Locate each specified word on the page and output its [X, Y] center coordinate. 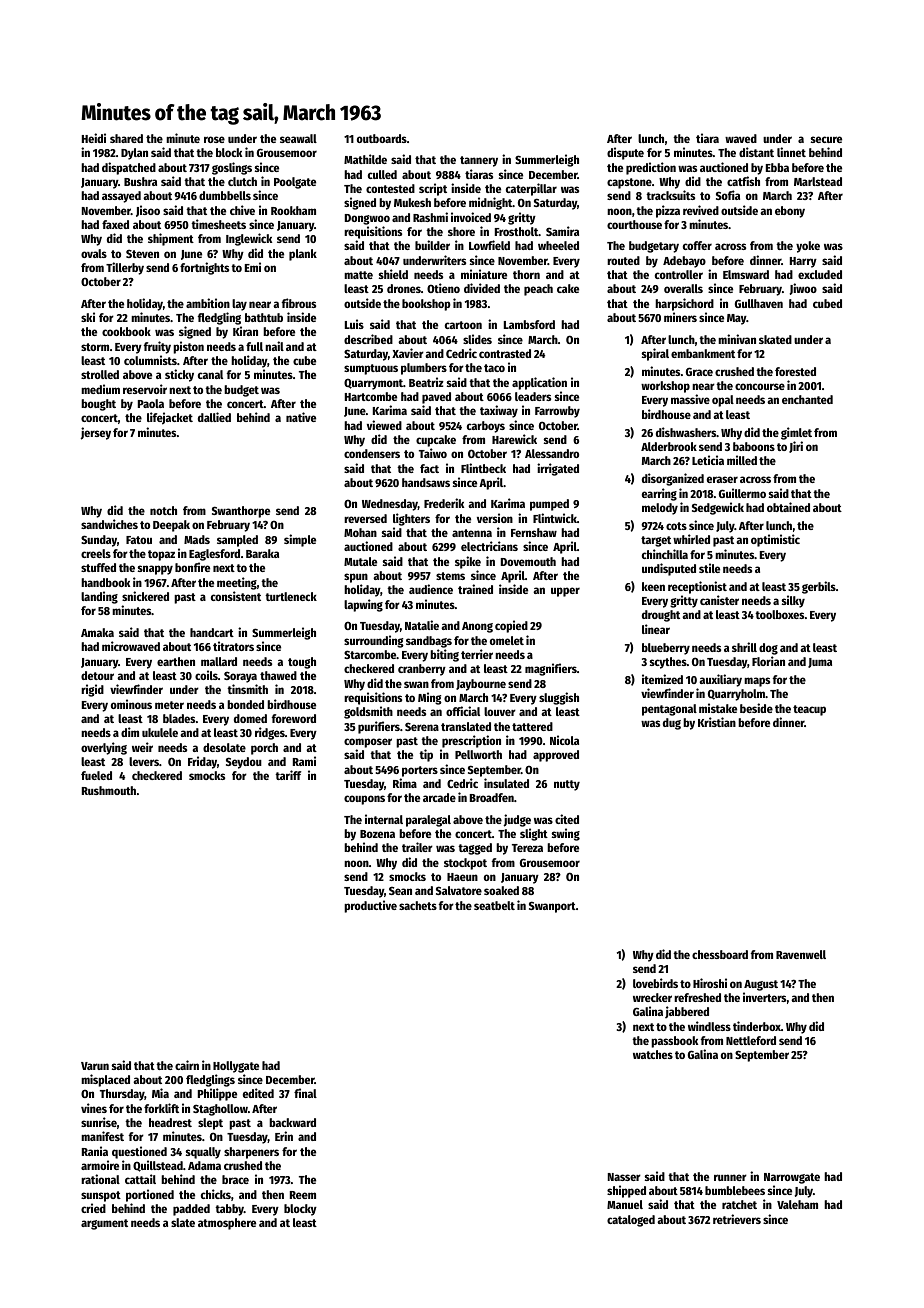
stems [450, 576]
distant [756, 152]
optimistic [775, 540]
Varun [95, 1066]
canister [719, 600]
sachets [418, 905]
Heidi [94, 138]
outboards [382, 138]
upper [565, 592]
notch [163, 510]
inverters [765, 997]
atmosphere [227, 1224]
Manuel [625, 1204]
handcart [212, 632]
